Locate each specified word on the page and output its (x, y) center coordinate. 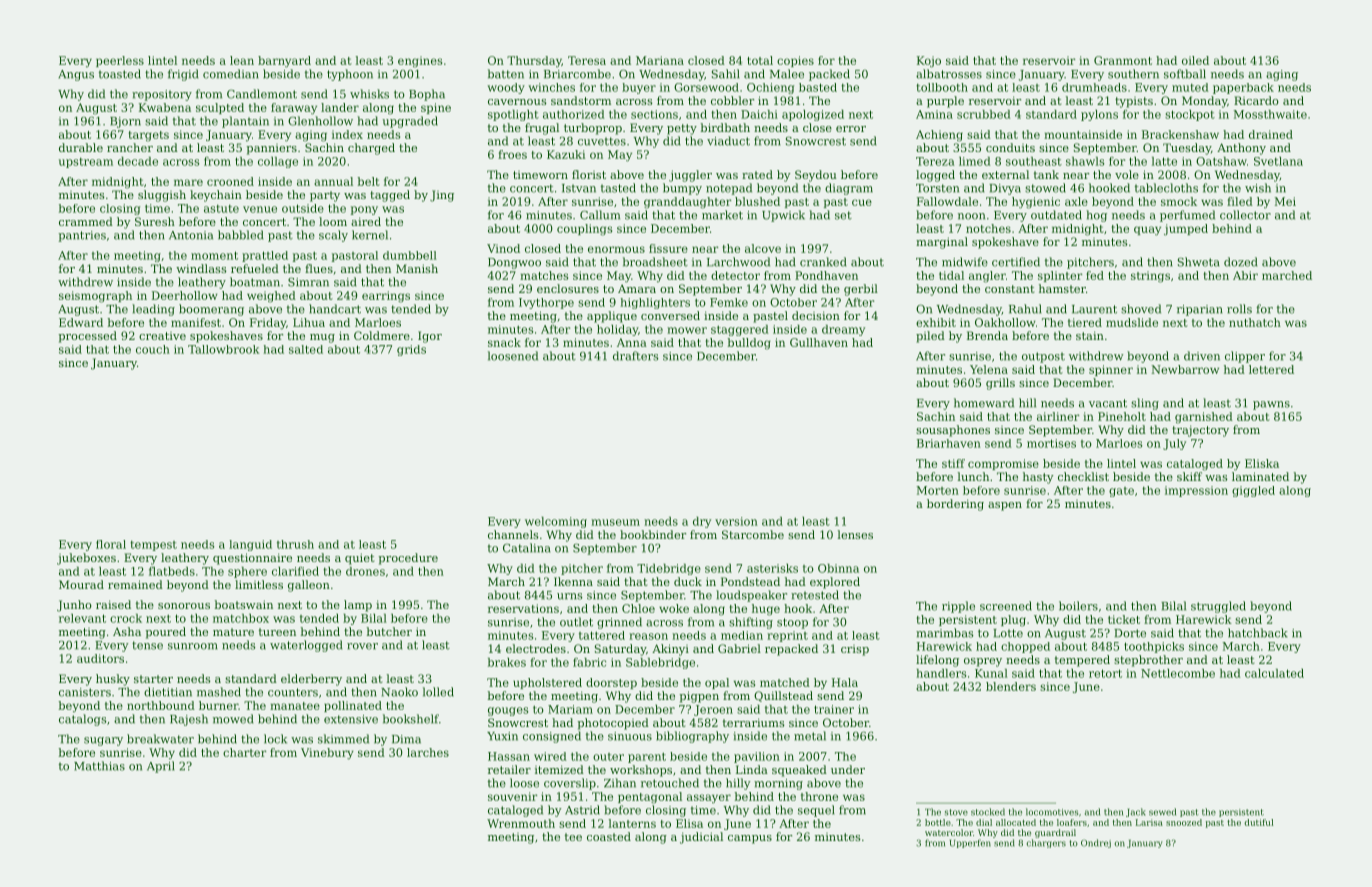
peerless (120, 61)
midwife (965, 262)
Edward (81, 322)
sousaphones (953, 431)
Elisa (689, 823)
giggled (1253, 491)
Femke (729, 302)
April (161, 767)
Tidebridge (669, 569)
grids (411, 350)
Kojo (929, 62)
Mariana (660, 60)
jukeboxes (86, 559)
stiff (953, 463)
